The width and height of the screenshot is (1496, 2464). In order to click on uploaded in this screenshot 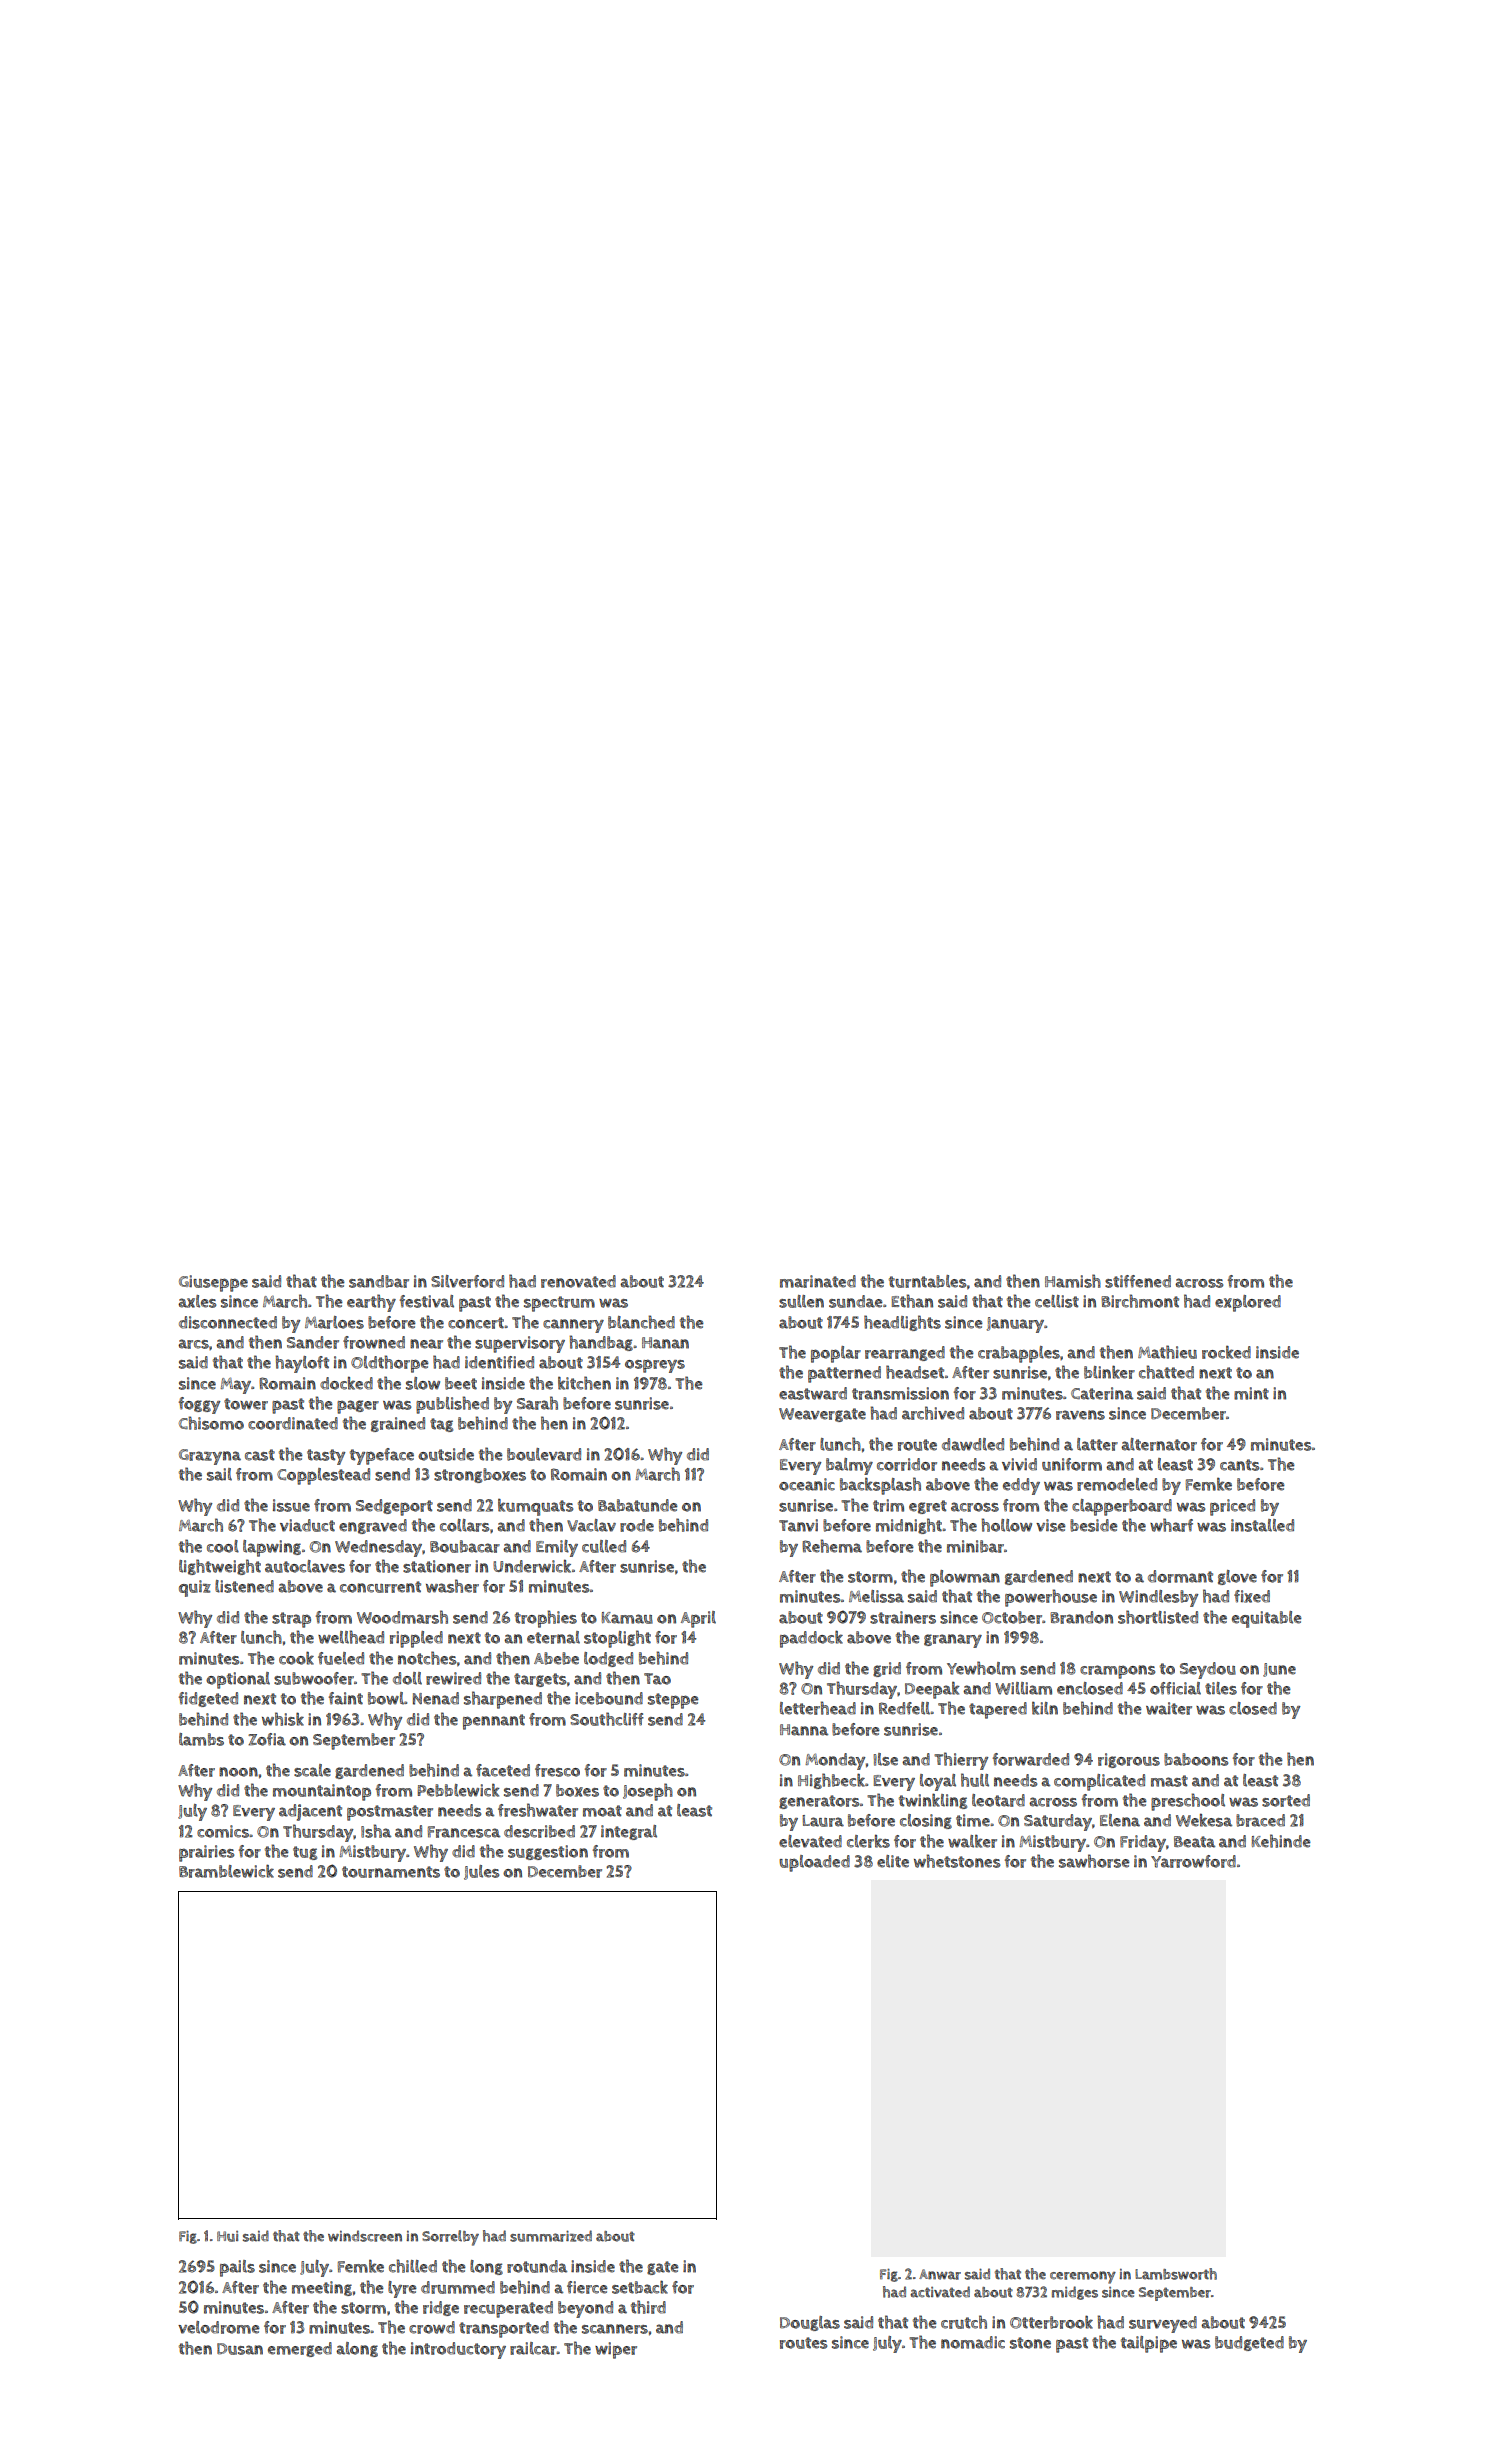, I will do `click(814, 1863)`.
